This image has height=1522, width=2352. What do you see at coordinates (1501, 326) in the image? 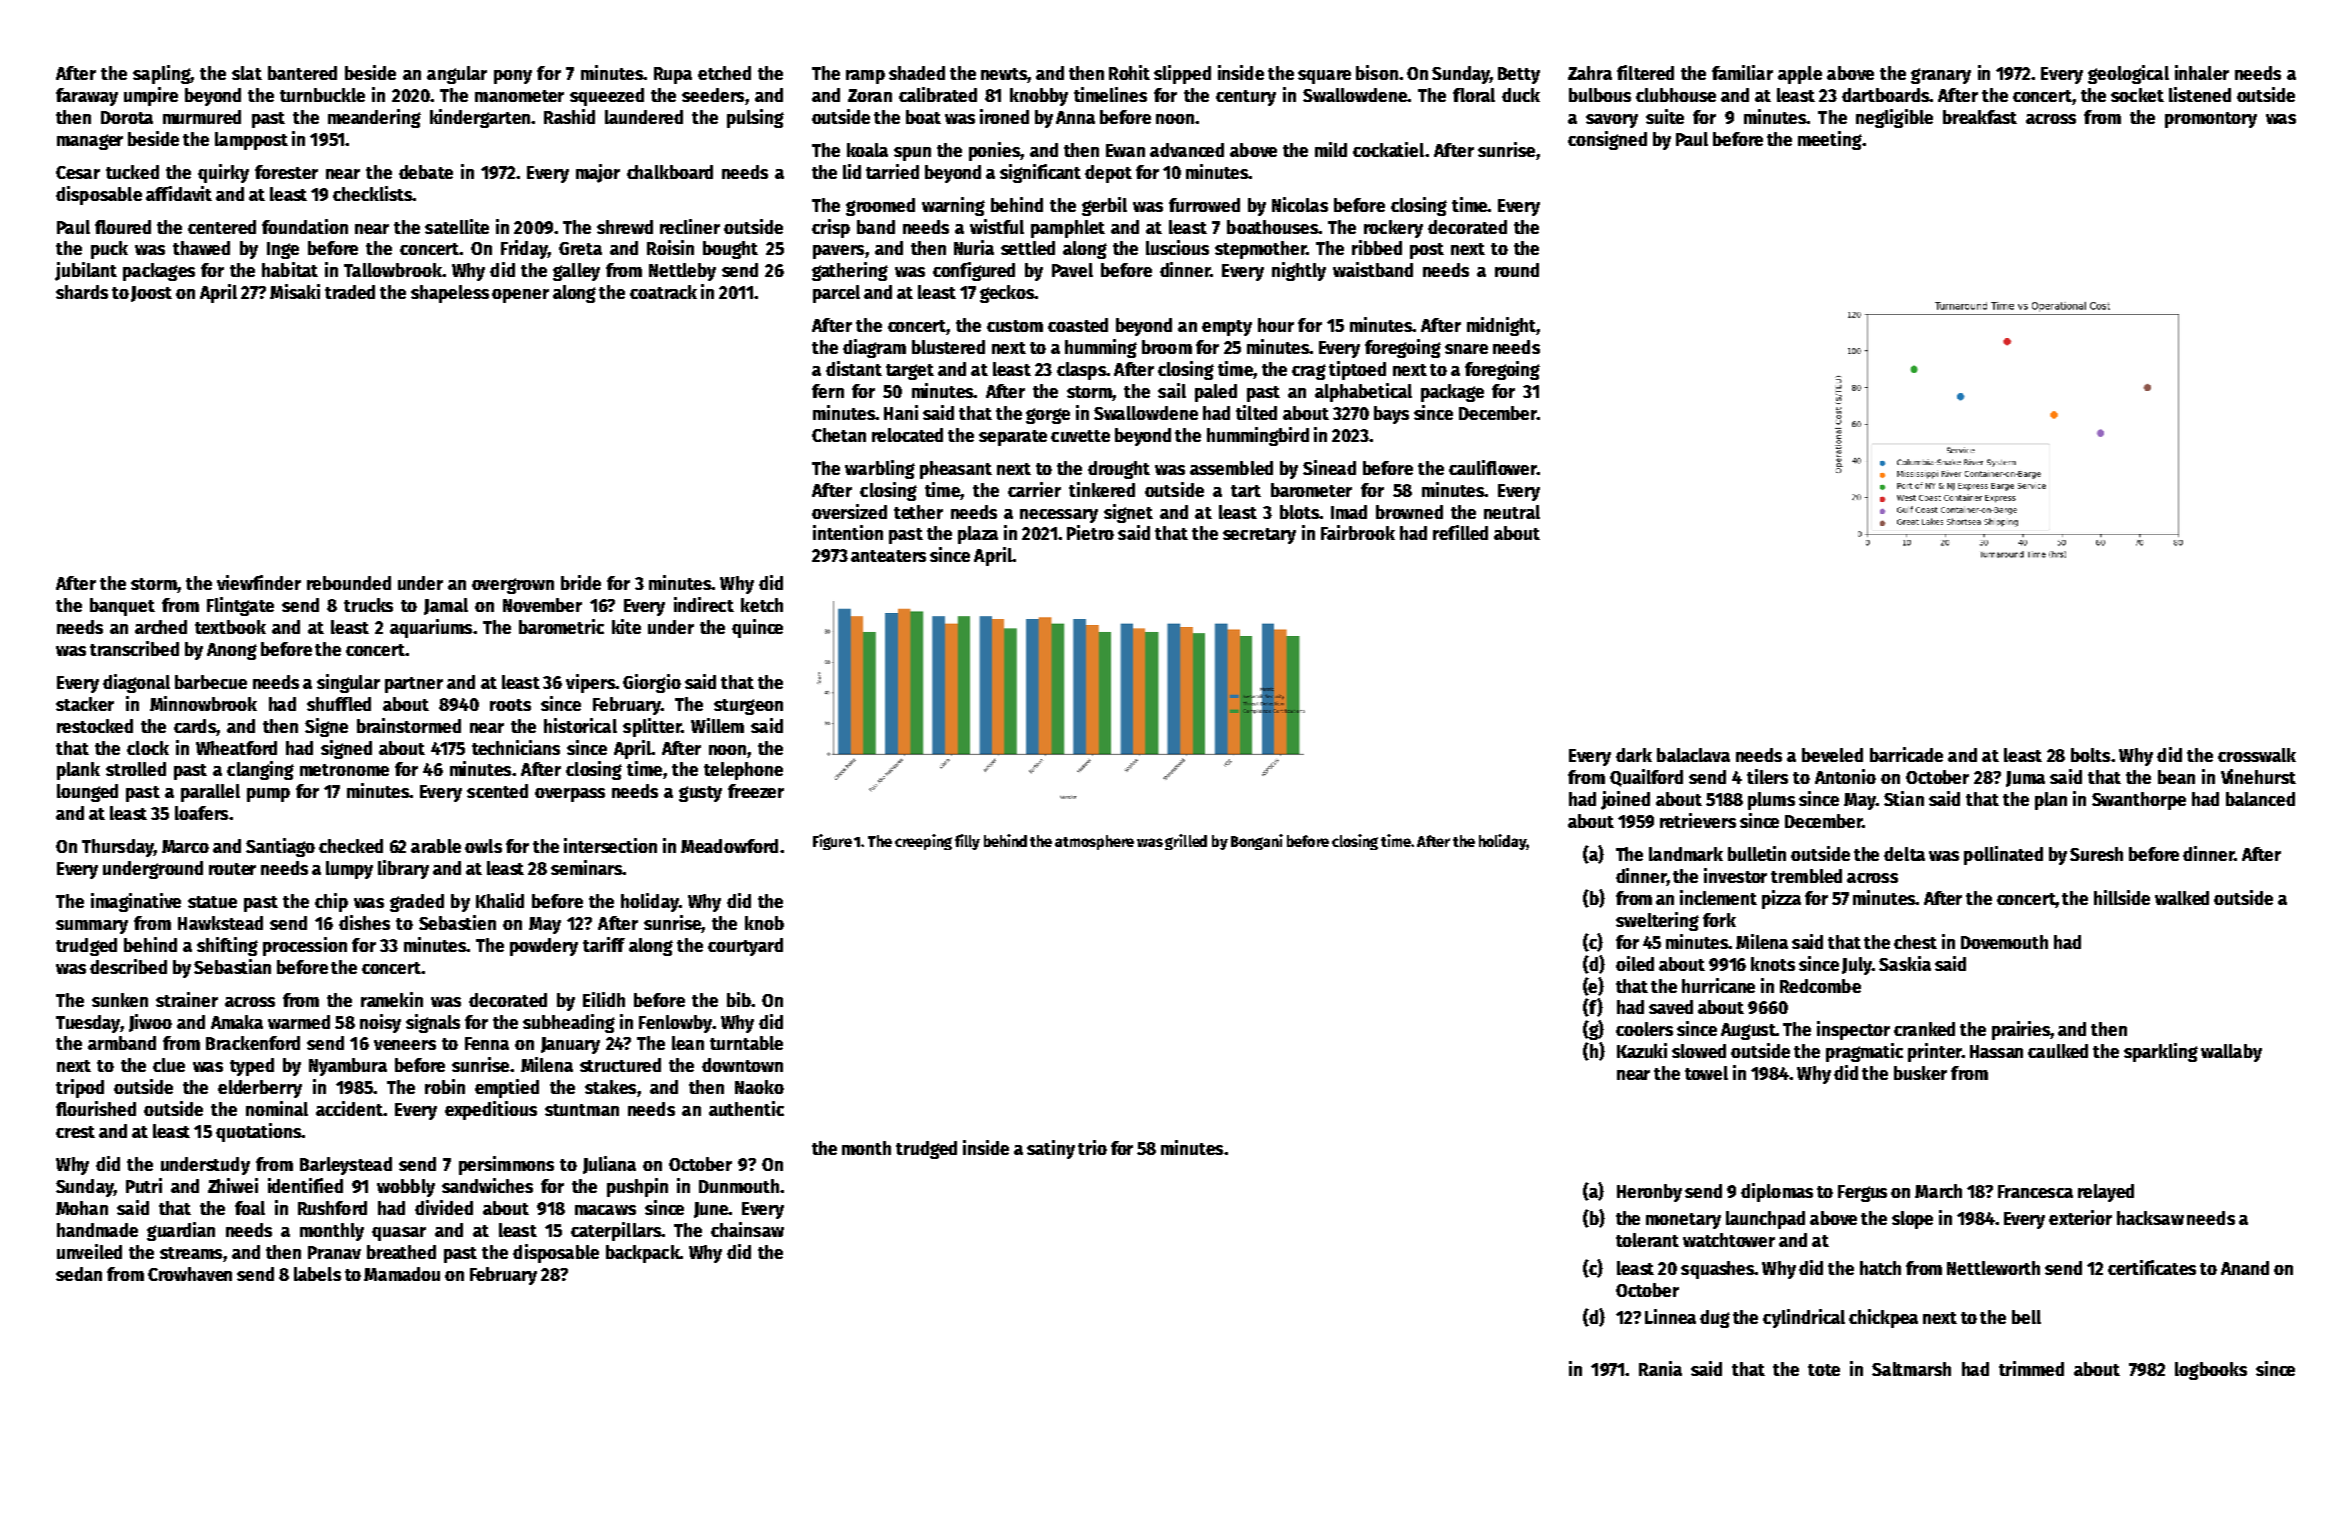
I see `midnight` at bounding box center [1501, 326].
